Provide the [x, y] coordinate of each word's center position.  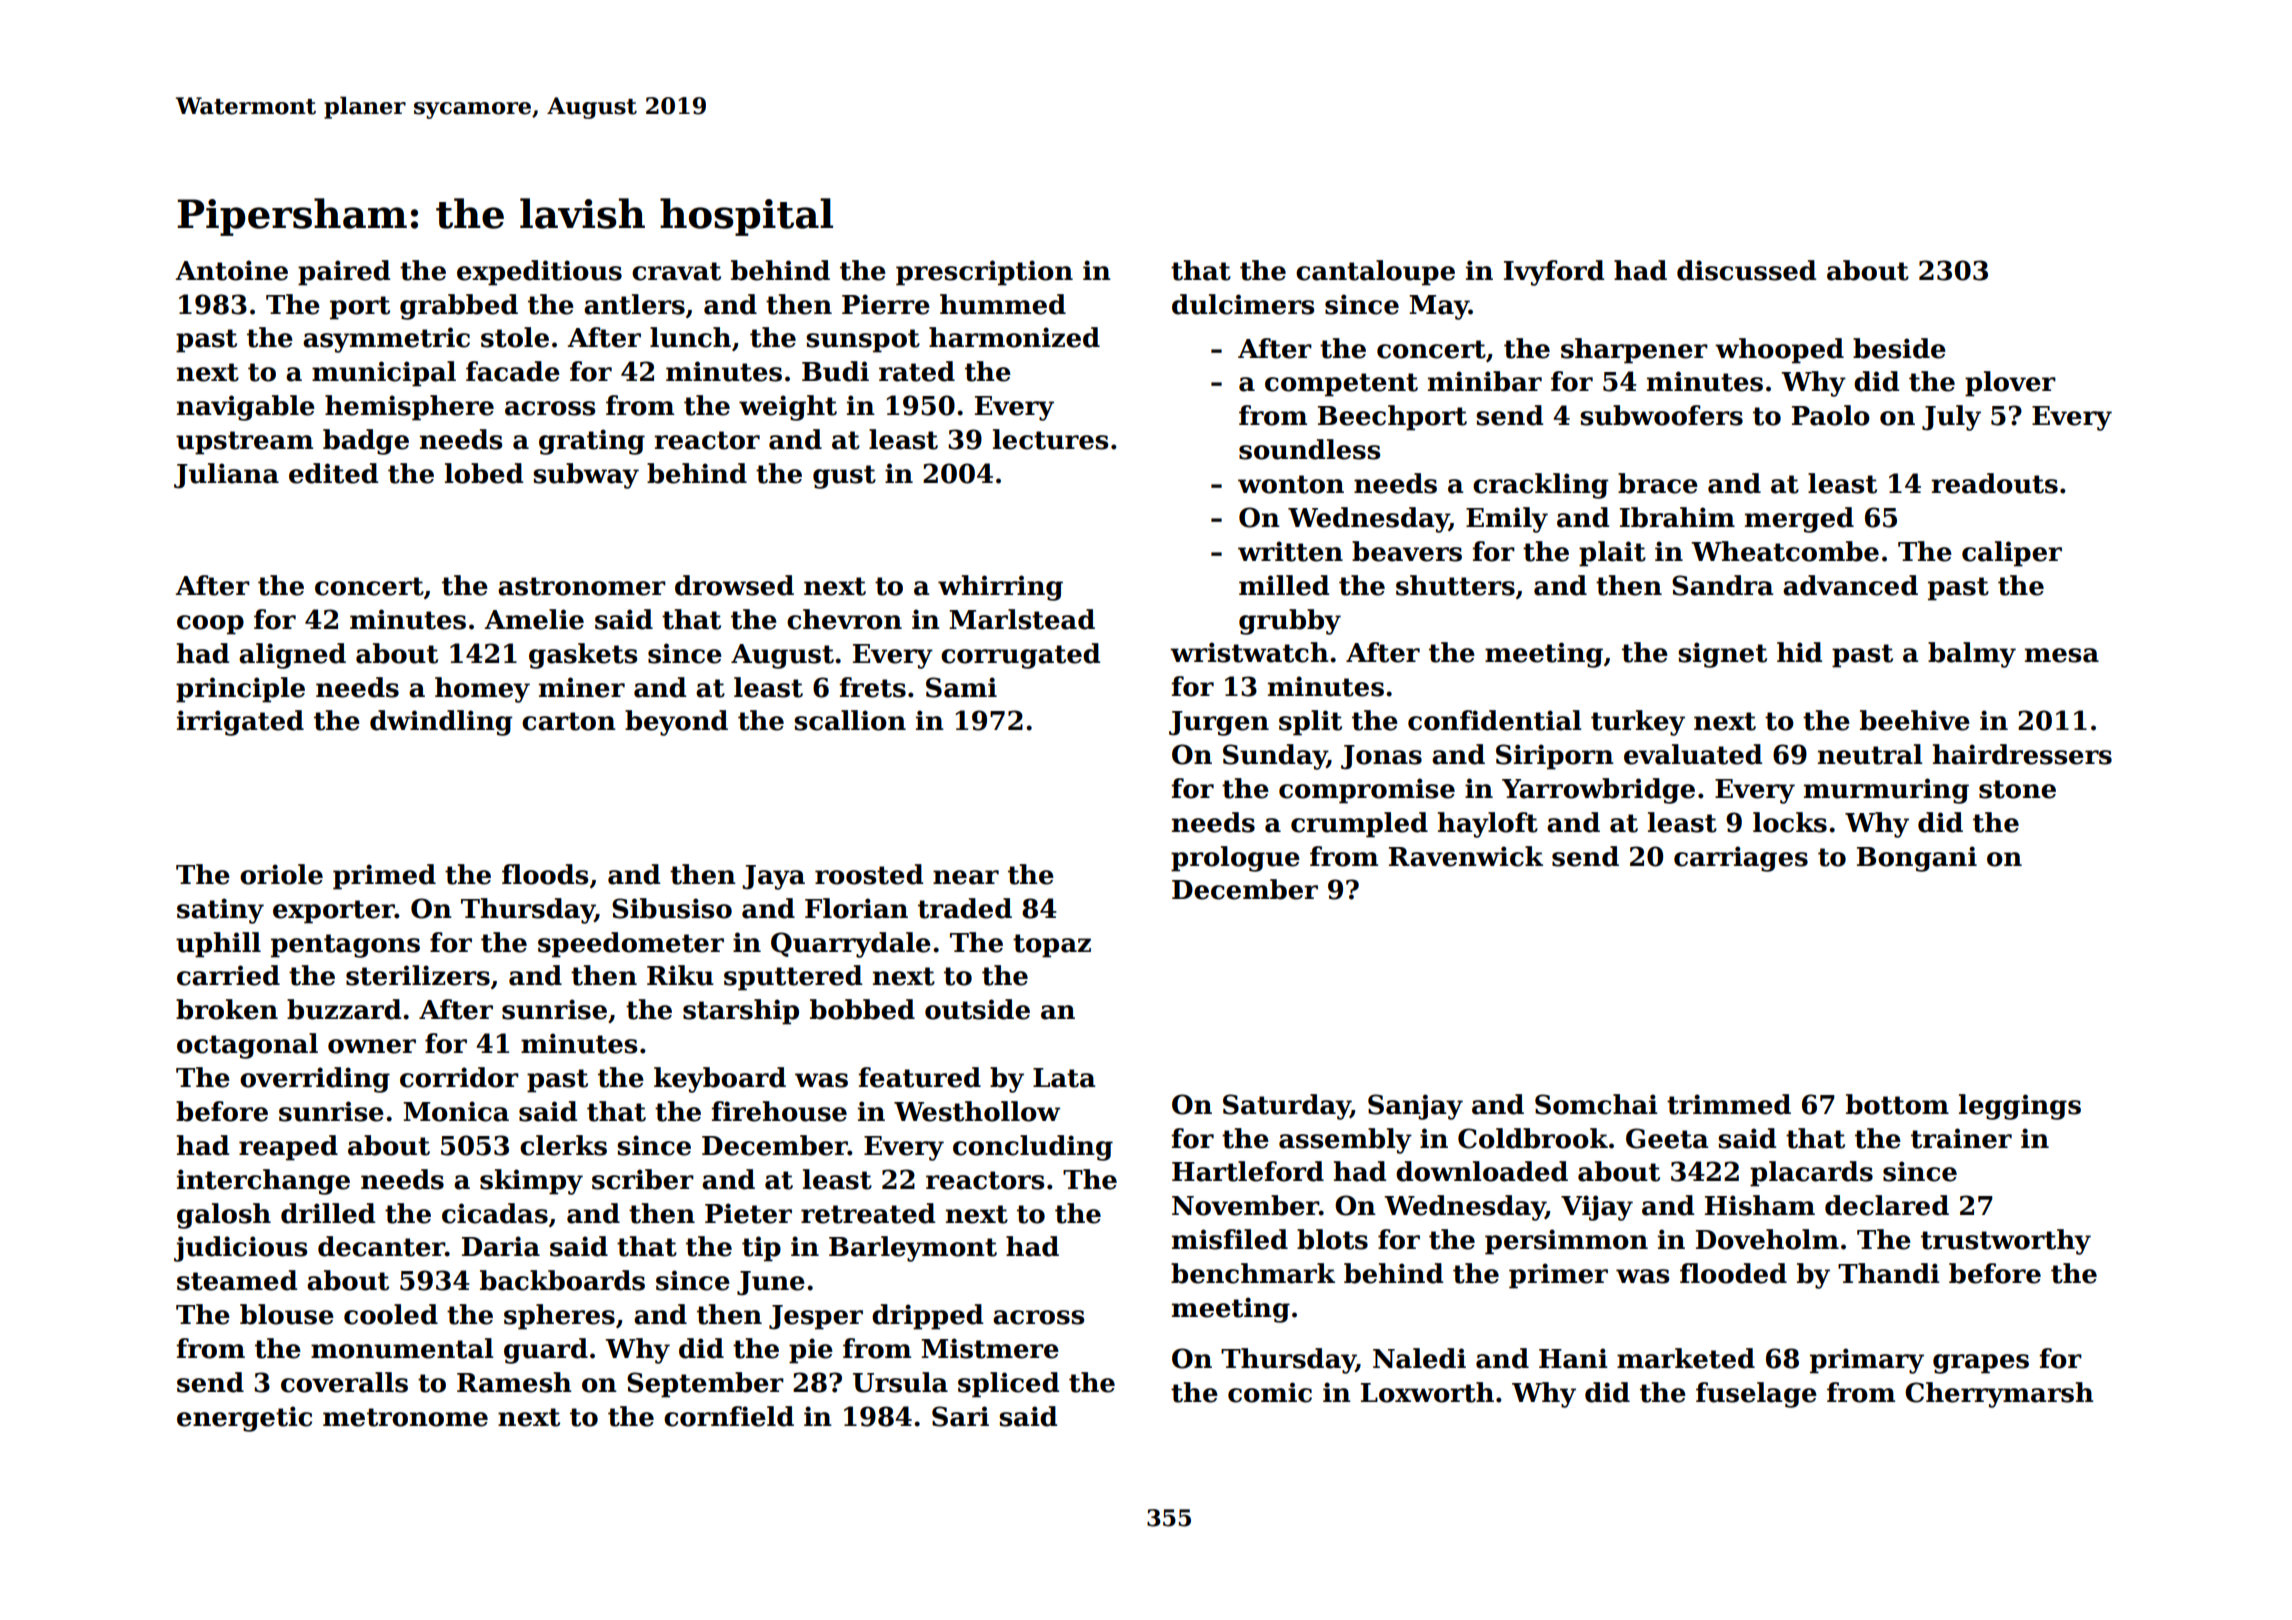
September [705, 1385]
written [1290, 551]
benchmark [1253, 1273]
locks [1790, 822]
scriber [643, 1179]
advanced [1850, 585]
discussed [1746, 270]
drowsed [734, 585]
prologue [1235, 859]
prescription [984, 273]
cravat [676, 271]
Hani [1573, 1358]
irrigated [240, 723]
